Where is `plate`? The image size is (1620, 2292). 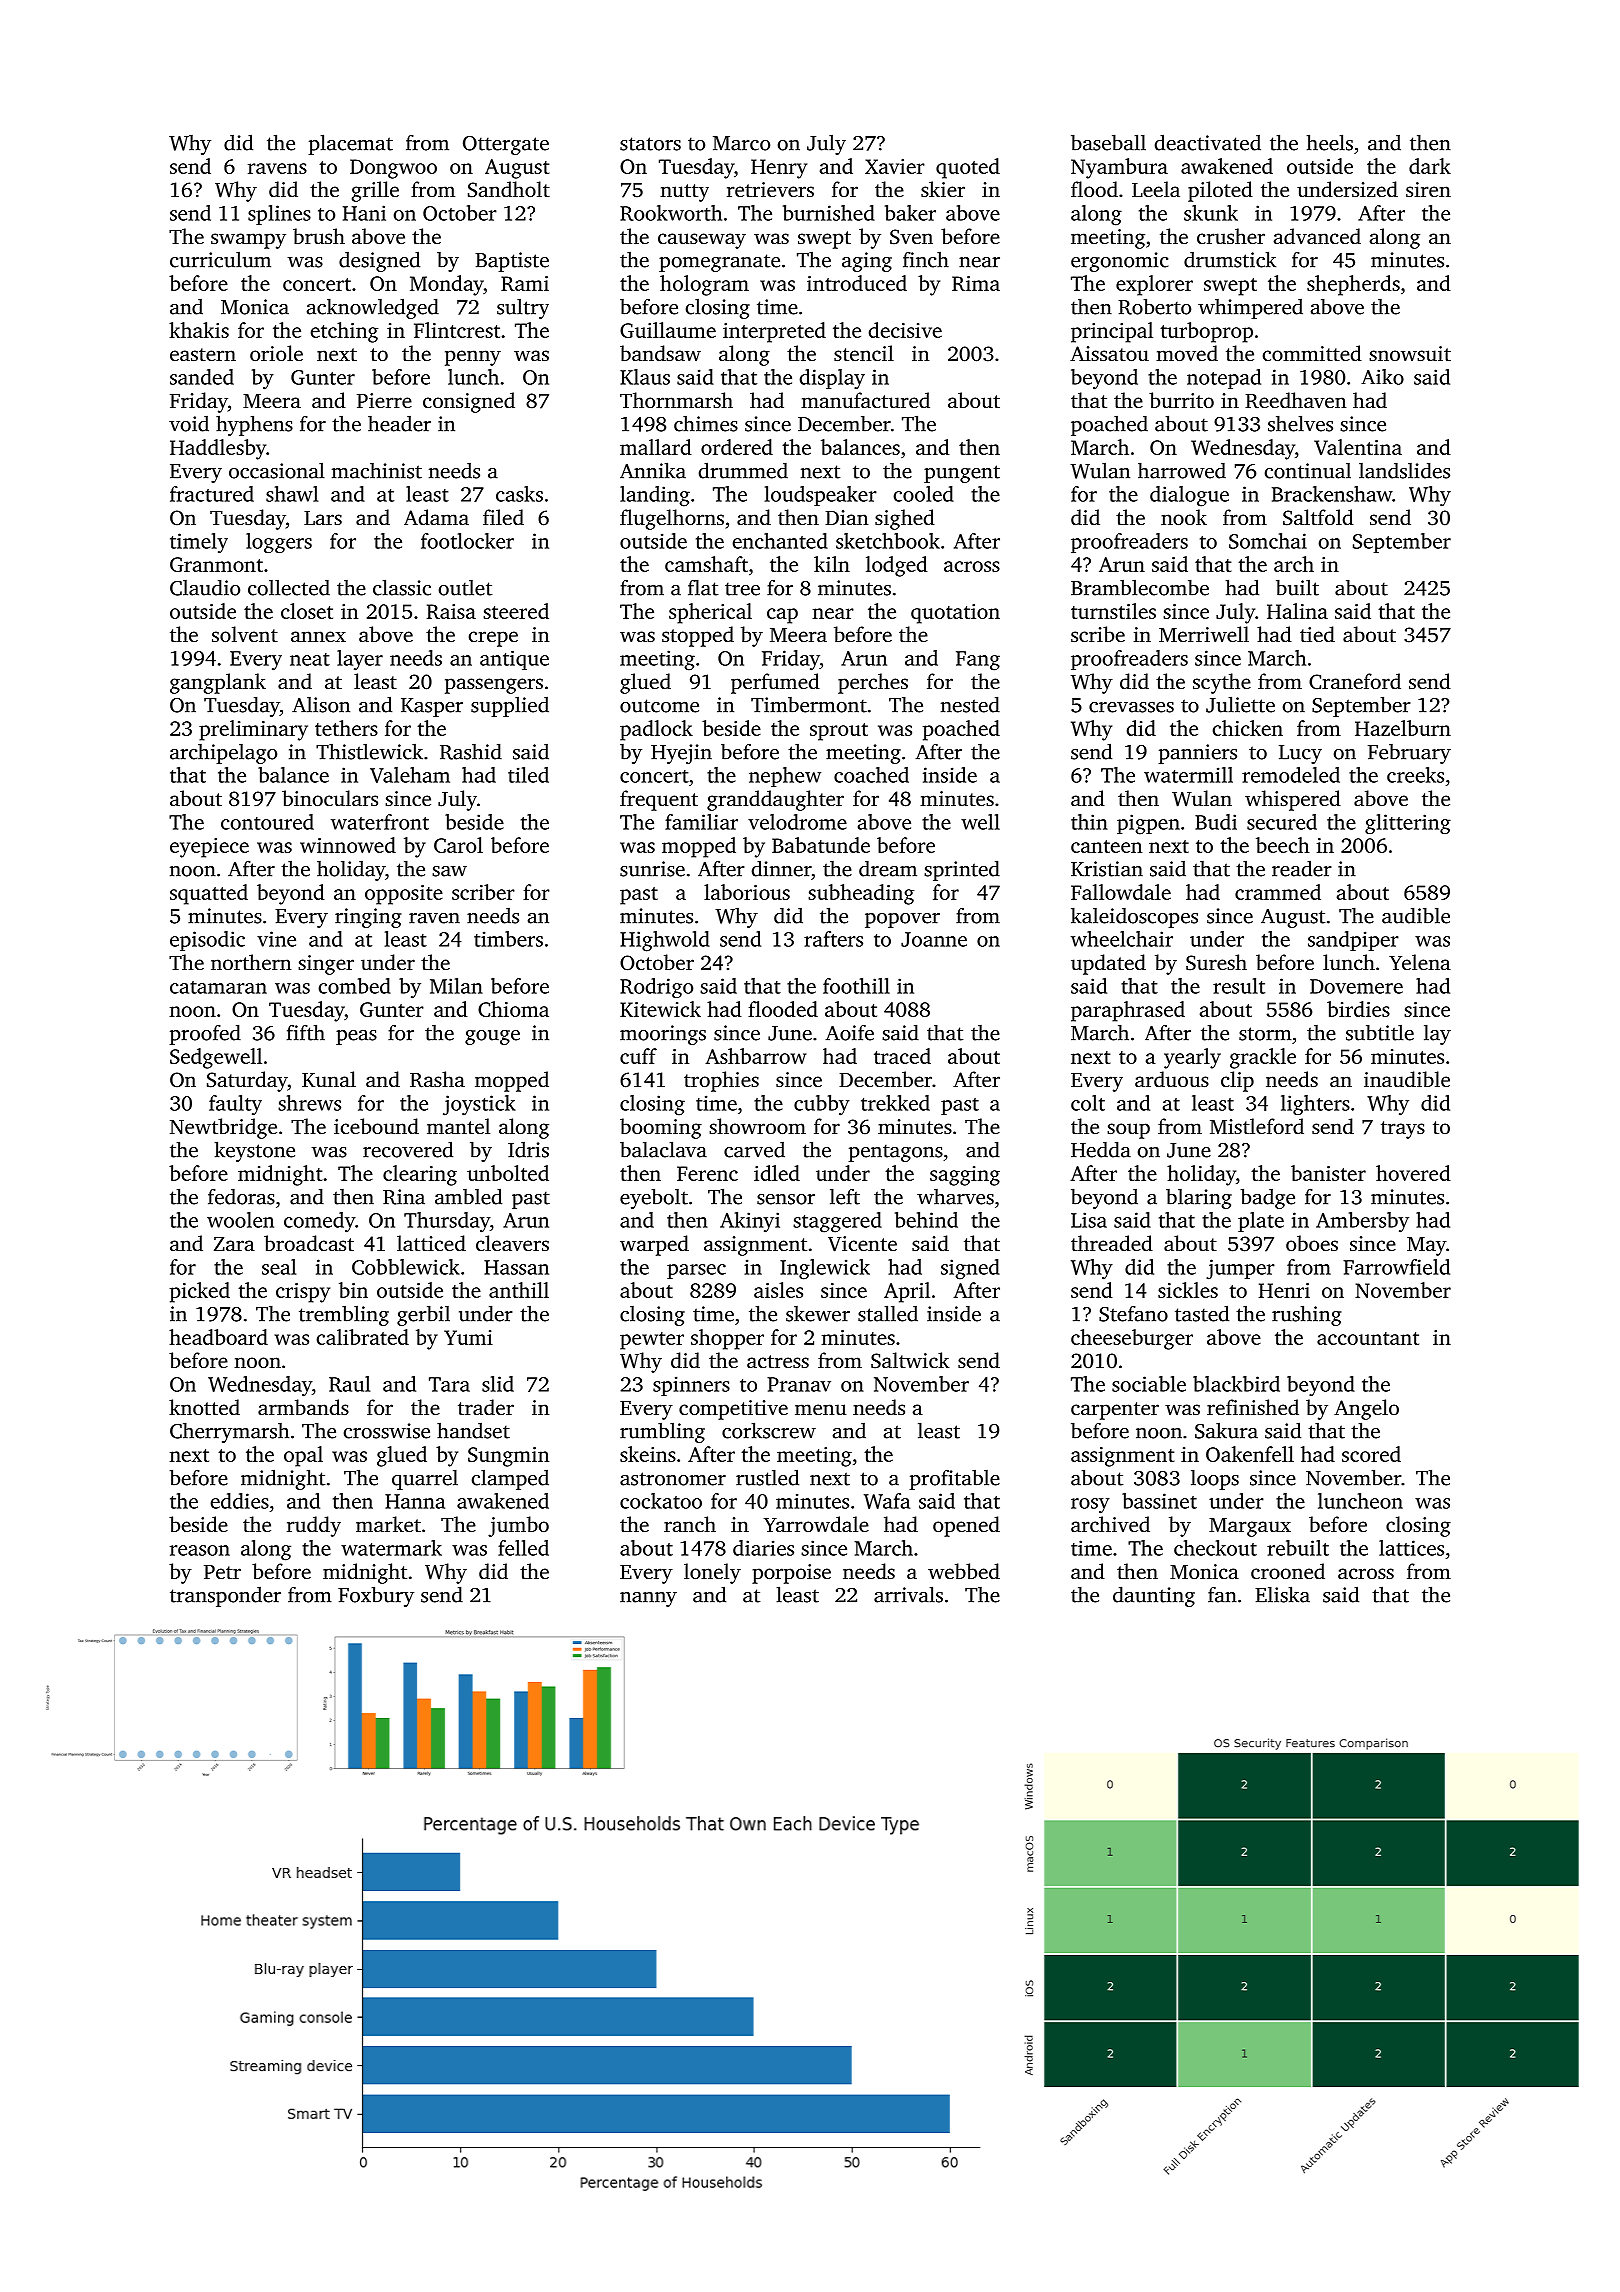 plate is located at coordinates (1261, 1222).
